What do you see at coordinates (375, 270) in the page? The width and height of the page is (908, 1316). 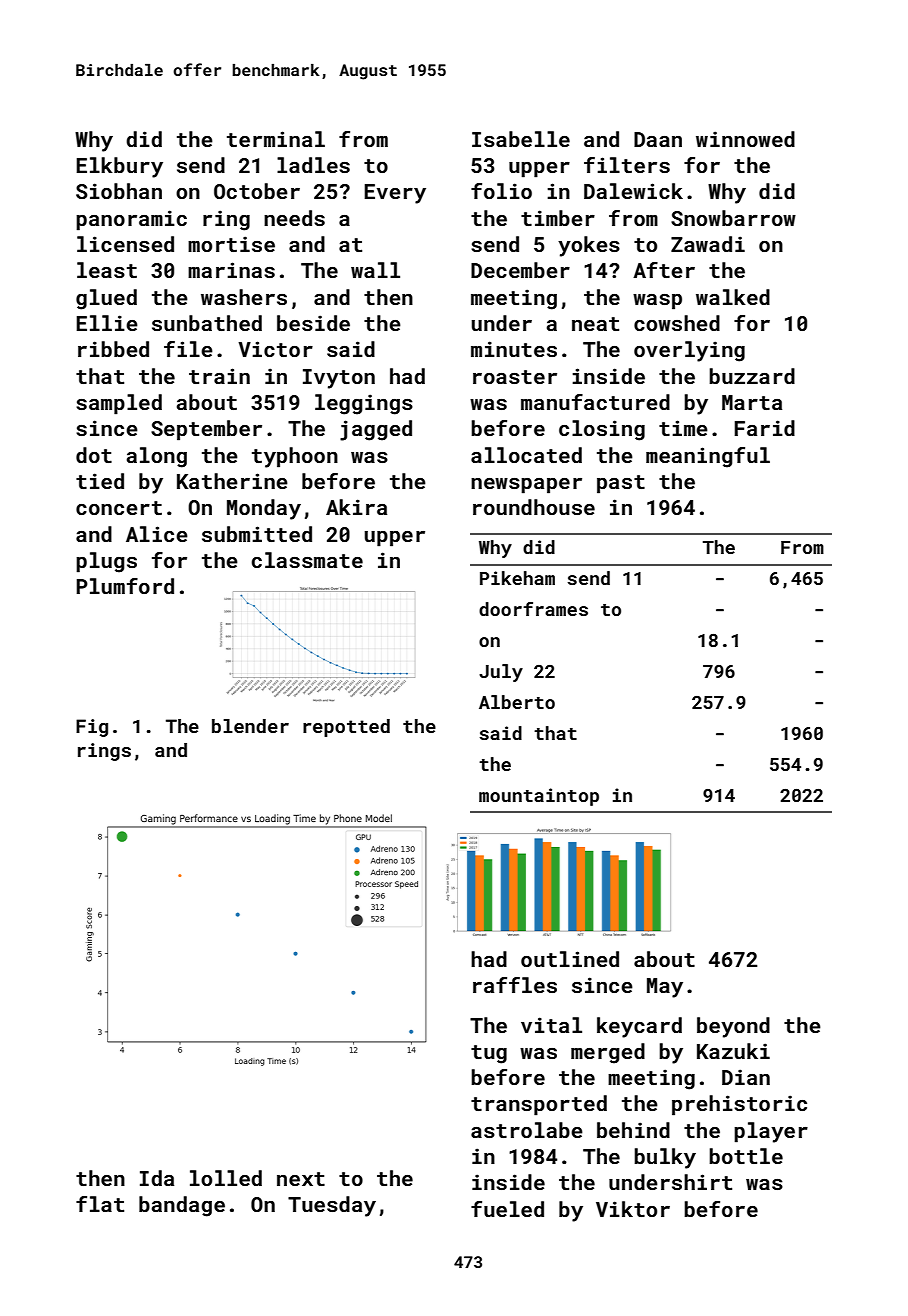 I see `wall` at bounding box center [375, 270].
